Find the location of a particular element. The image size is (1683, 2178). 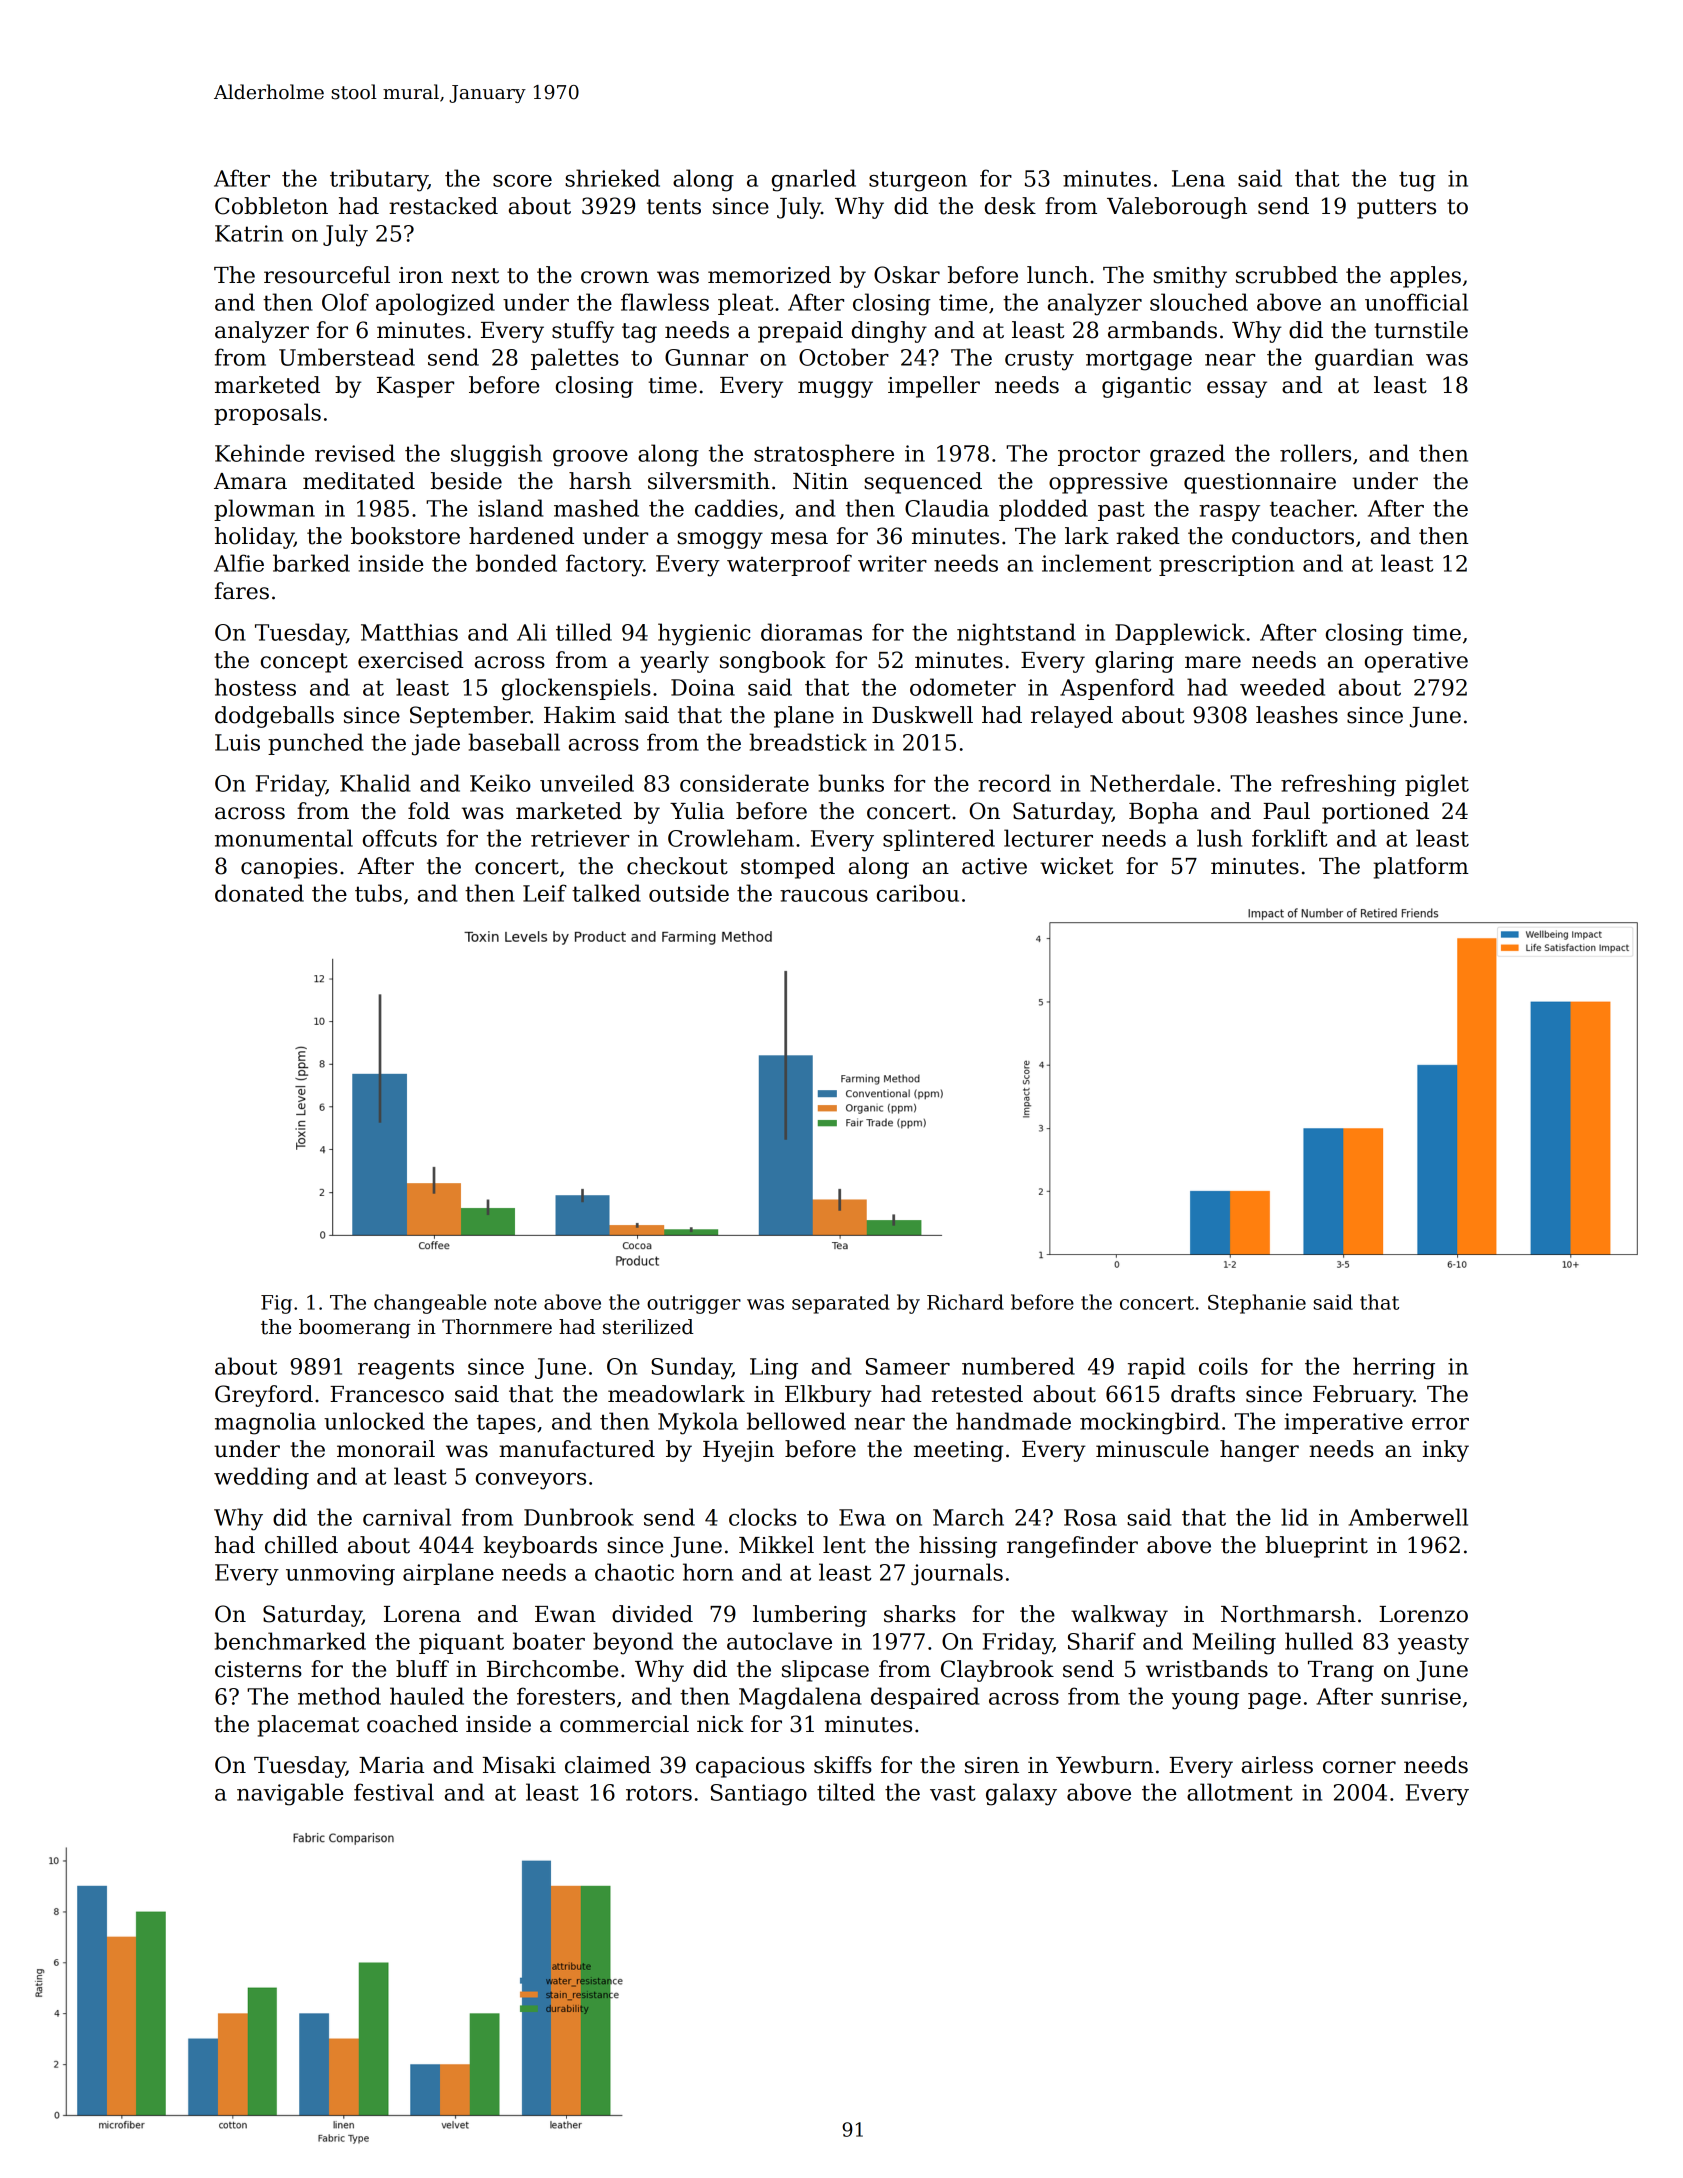

breadstick is located at coordinates (808, 742).
